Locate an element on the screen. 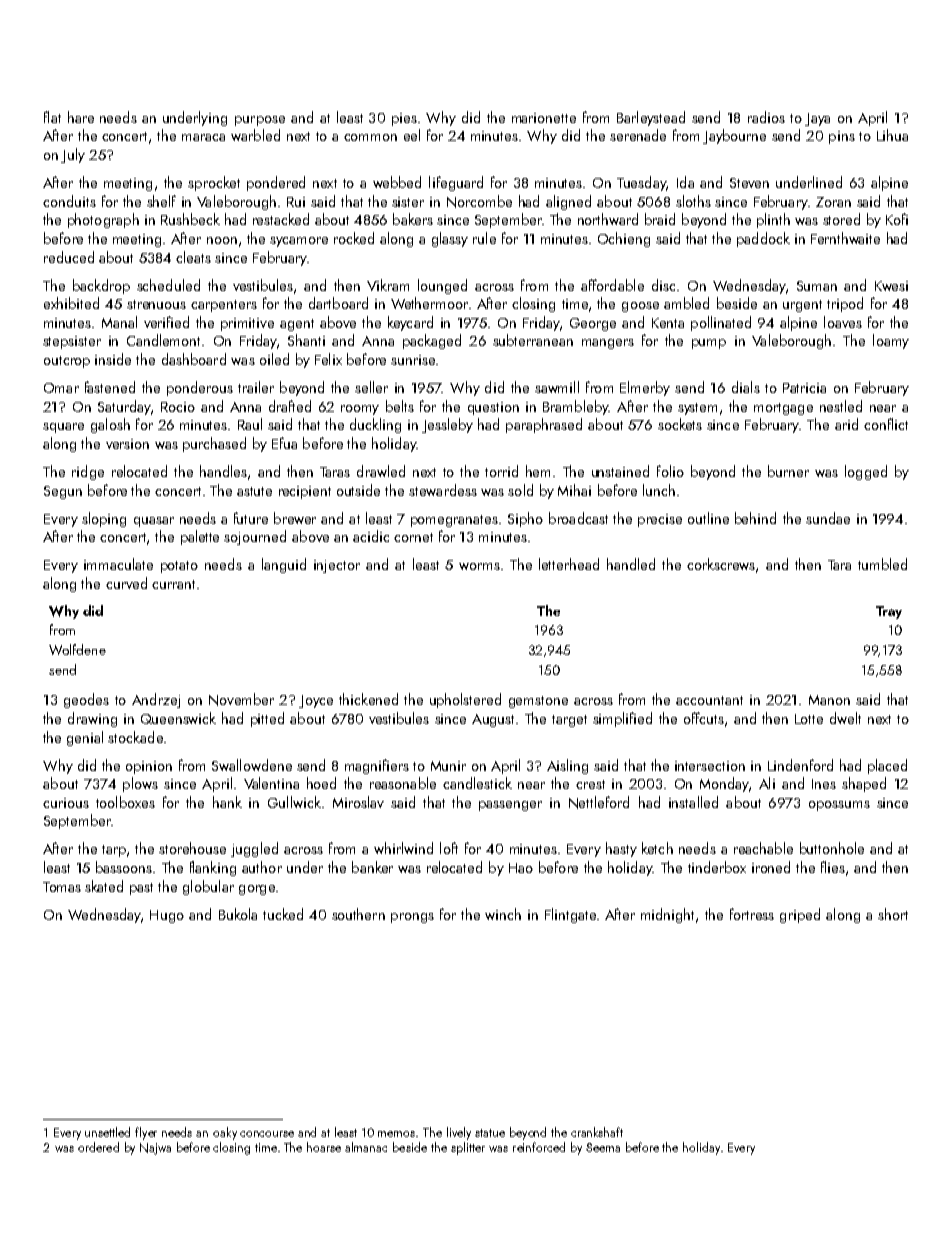 This screenshot has width=952, height=1233. upholstered is located at coordinates (465, 700).
